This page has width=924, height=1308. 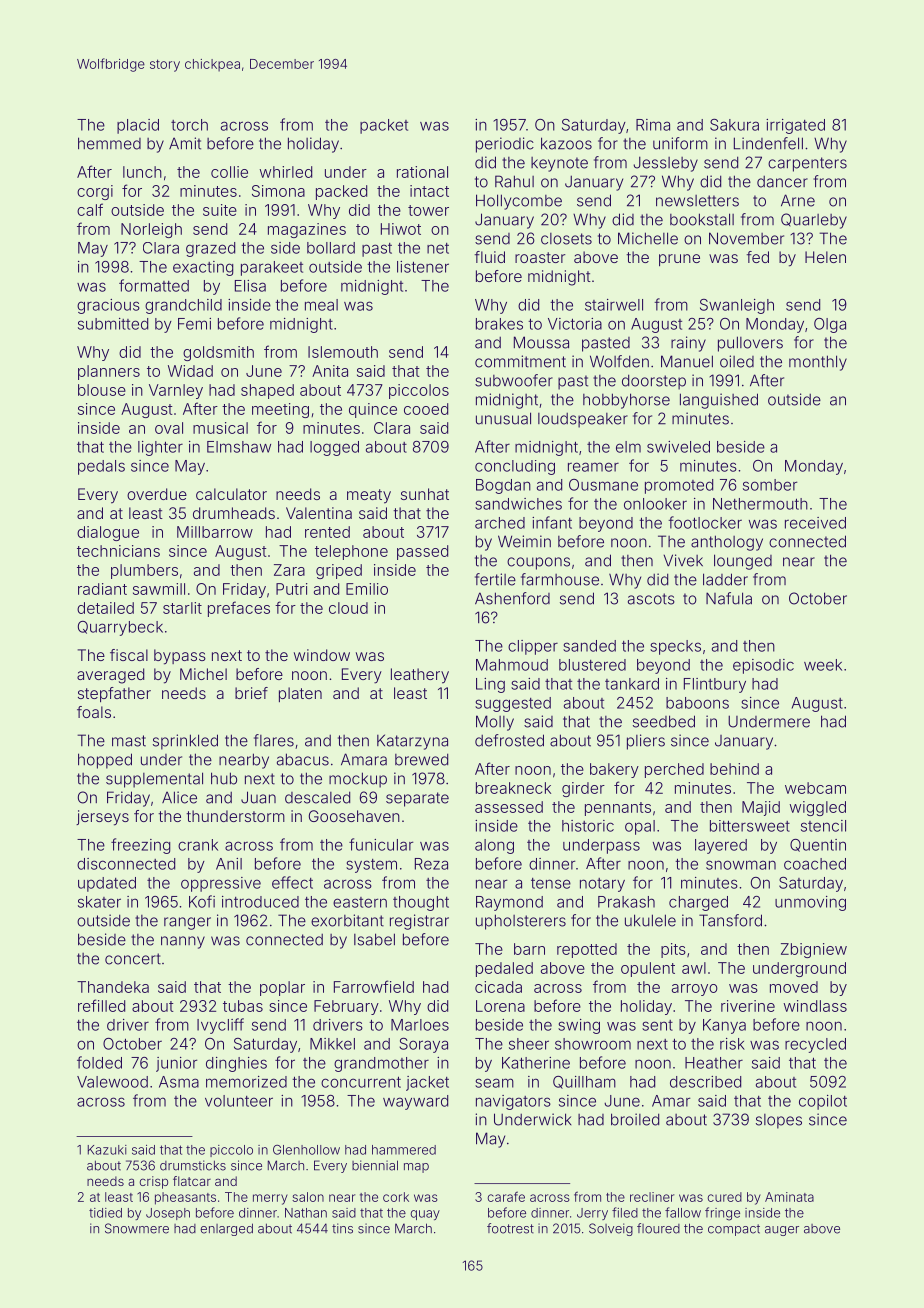 I want to click on Snowmere, so click(x=137, y=1228).
